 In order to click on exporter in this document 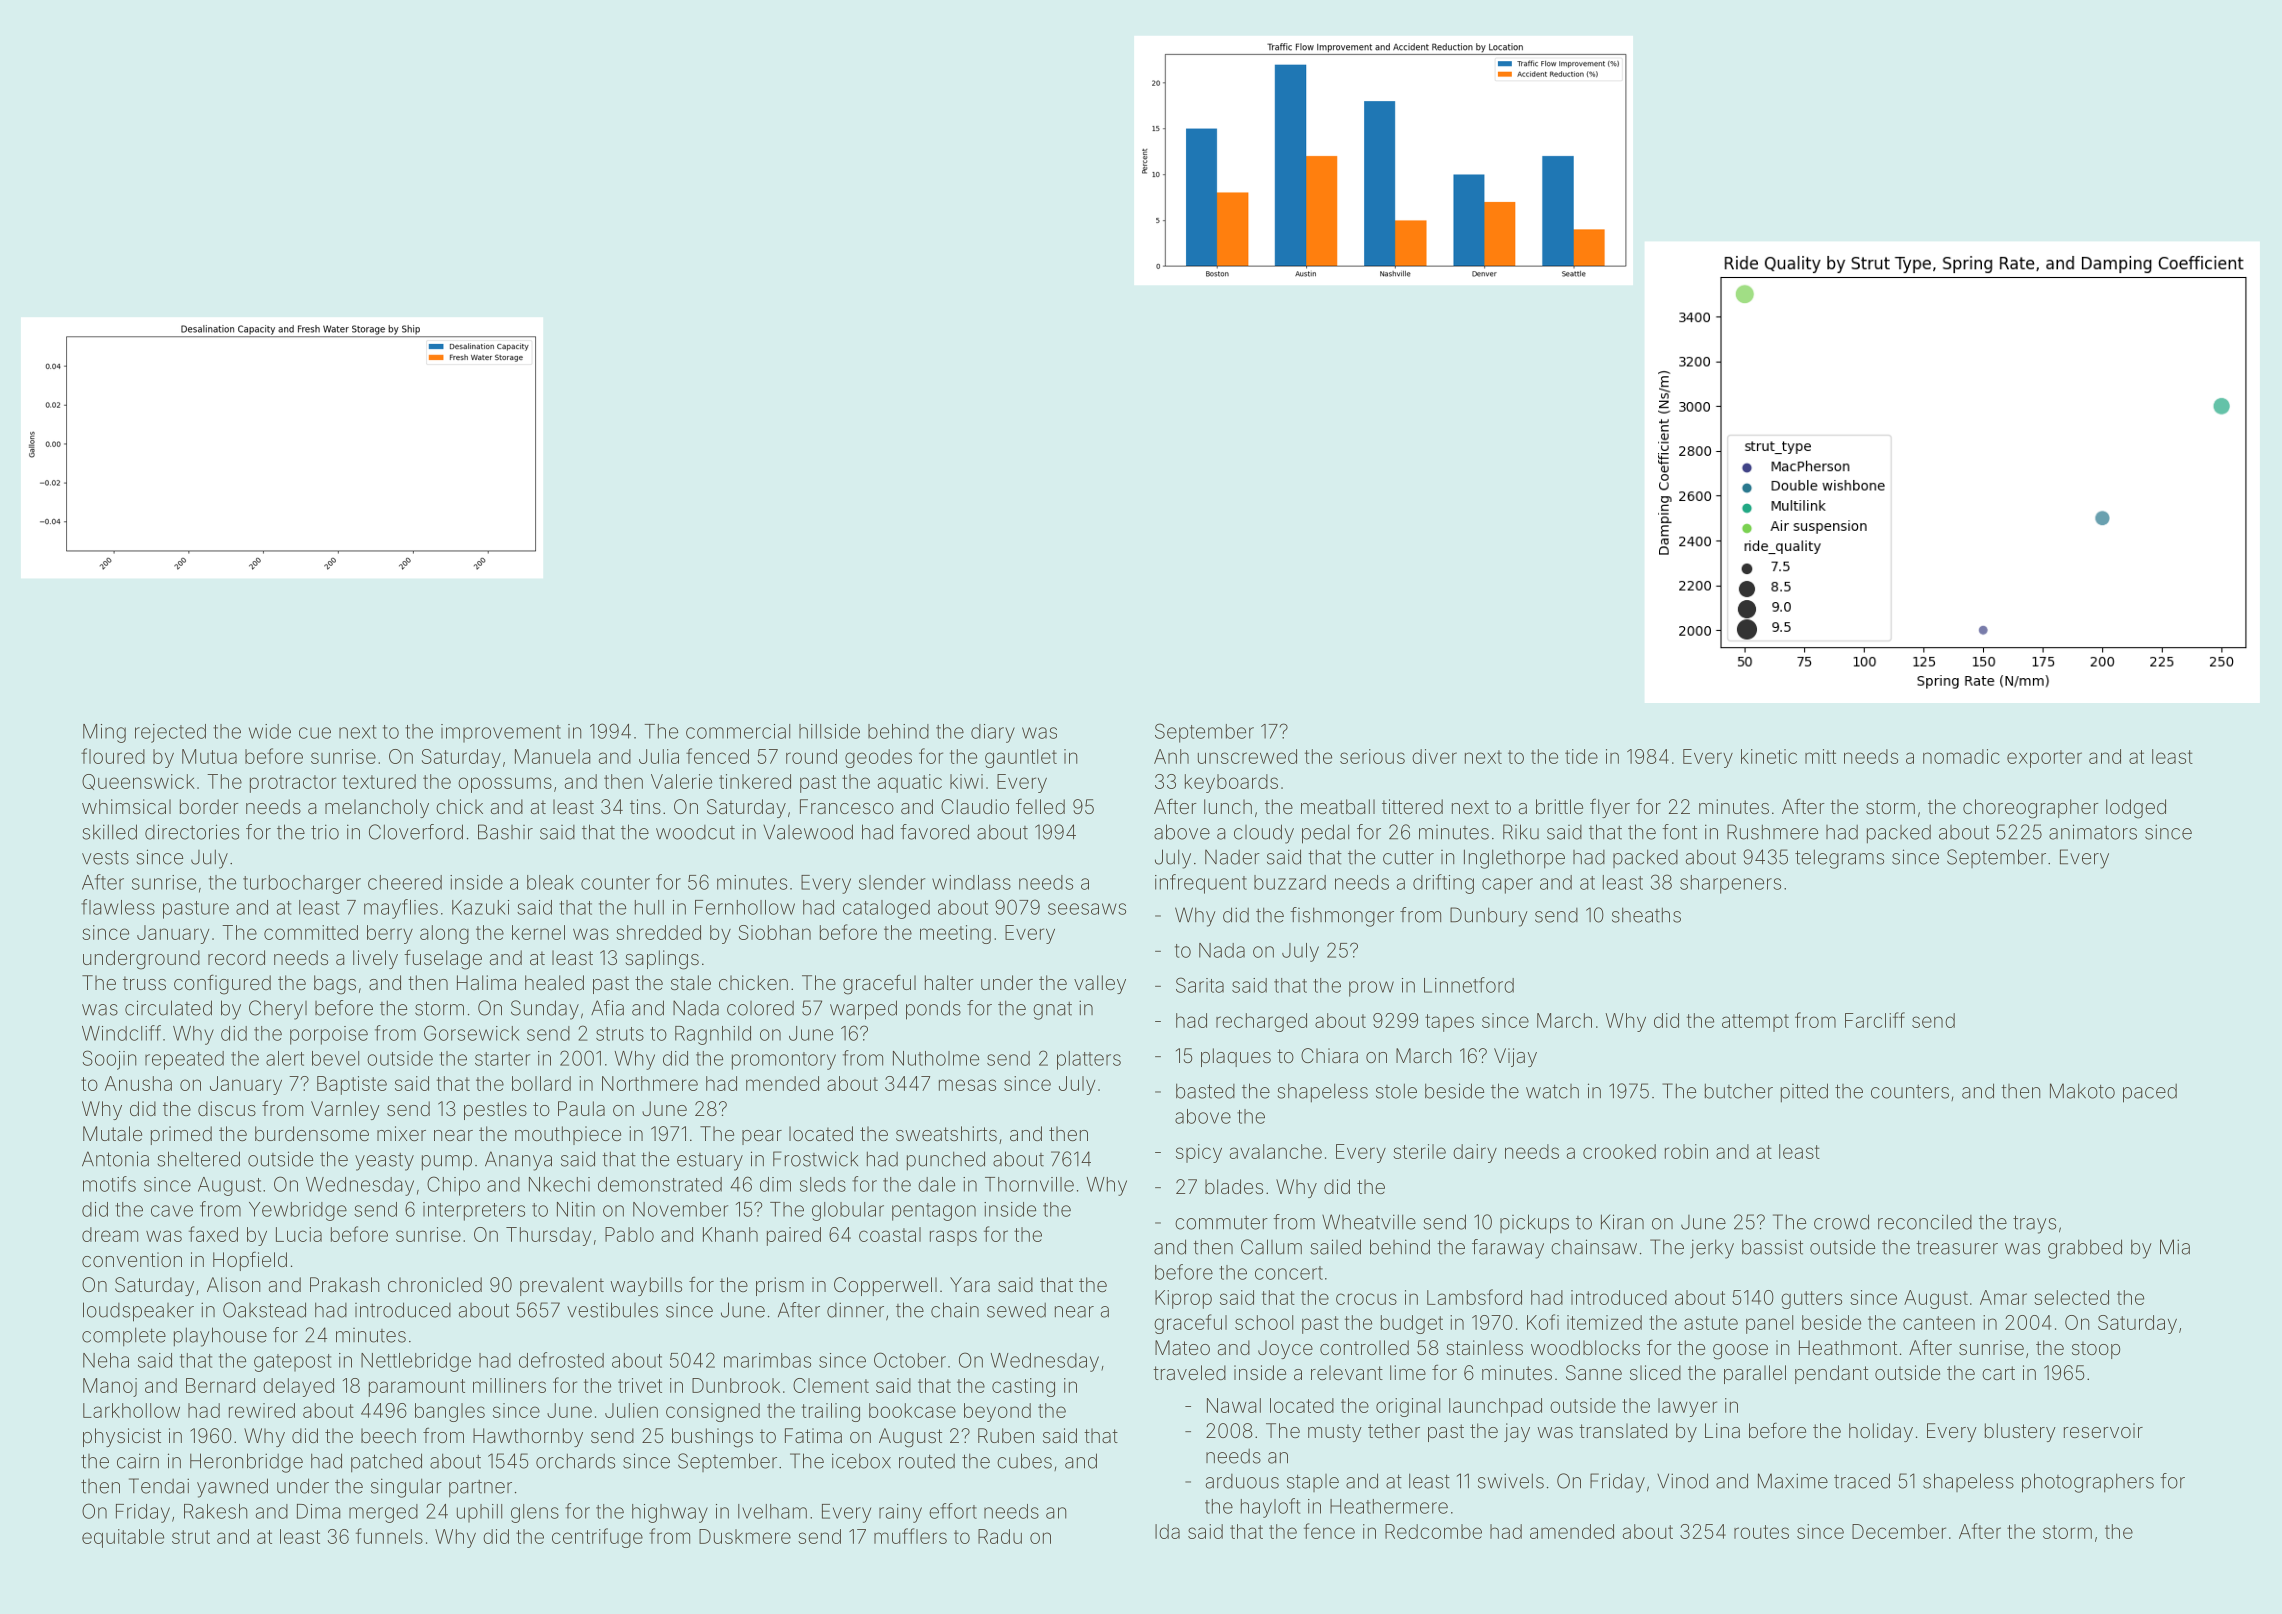, I will do `click(2044, 759)`.
